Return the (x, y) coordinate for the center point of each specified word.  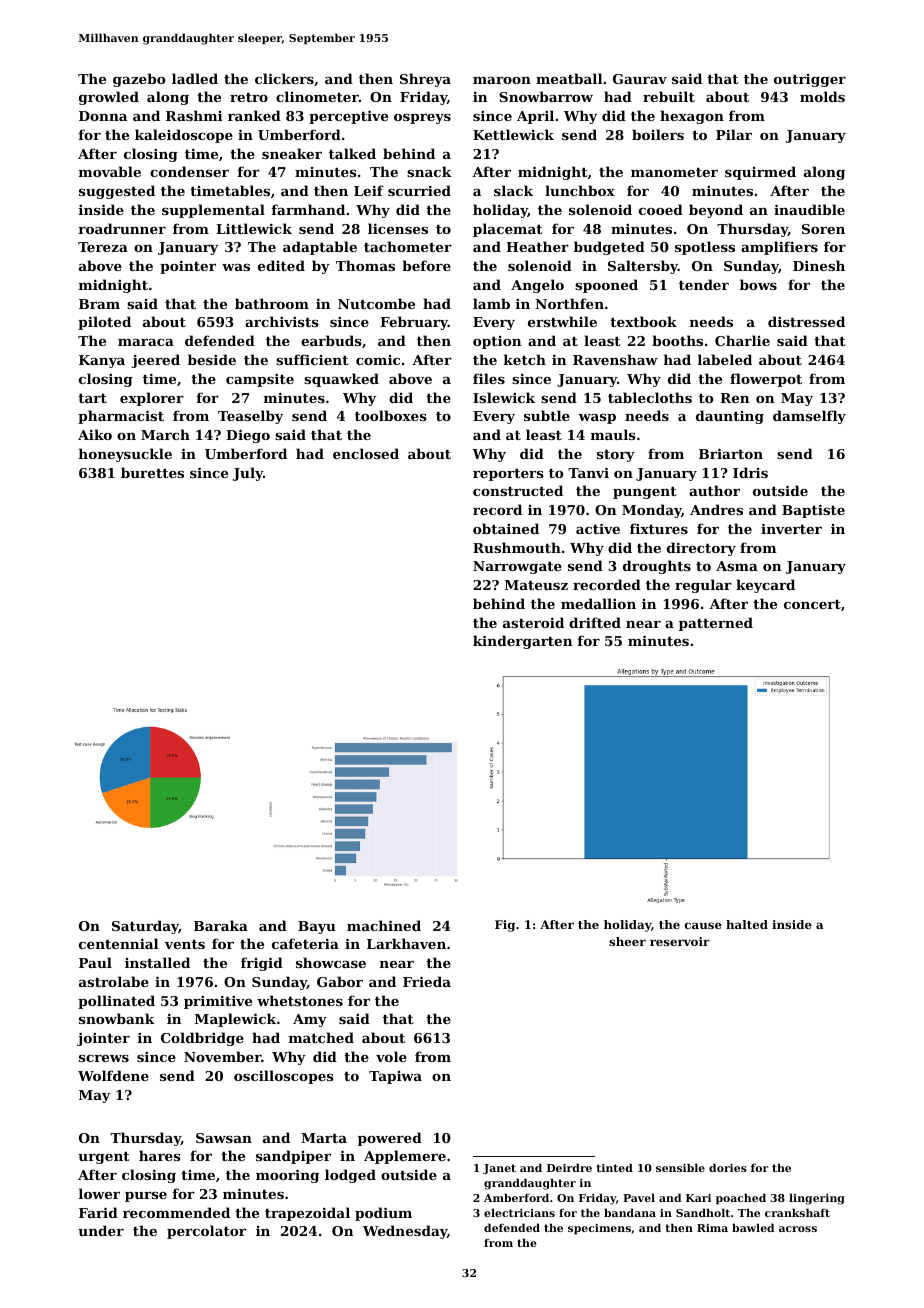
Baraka (221, 925)
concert (812, 604)
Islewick (504, 397)
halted (747, 924)
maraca (146, 342)
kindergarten (522, 642)
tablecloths (650, 397)
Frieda (427, 981)
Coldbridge (202, 1039)
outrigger (810, 80)
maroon (502, 80)
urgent (104, 1158)
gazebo (139, 80)
